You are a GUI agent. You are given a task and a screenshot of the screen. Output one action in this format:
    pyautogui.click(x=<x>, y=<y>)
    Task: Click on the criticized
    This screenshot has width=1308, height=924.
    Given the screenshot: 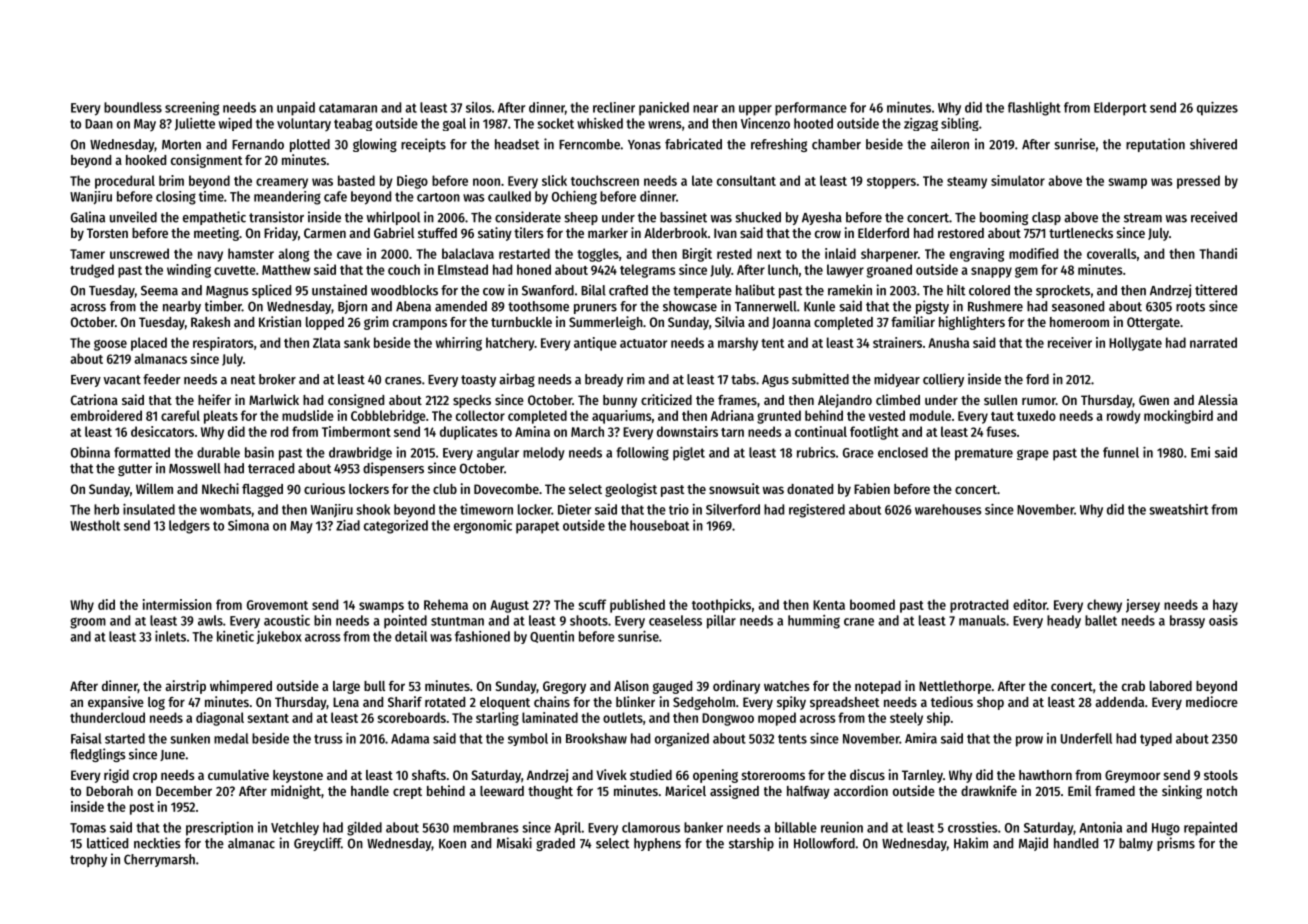 What is the action you would take?
    pyautogui.click(x=666, y=399)
